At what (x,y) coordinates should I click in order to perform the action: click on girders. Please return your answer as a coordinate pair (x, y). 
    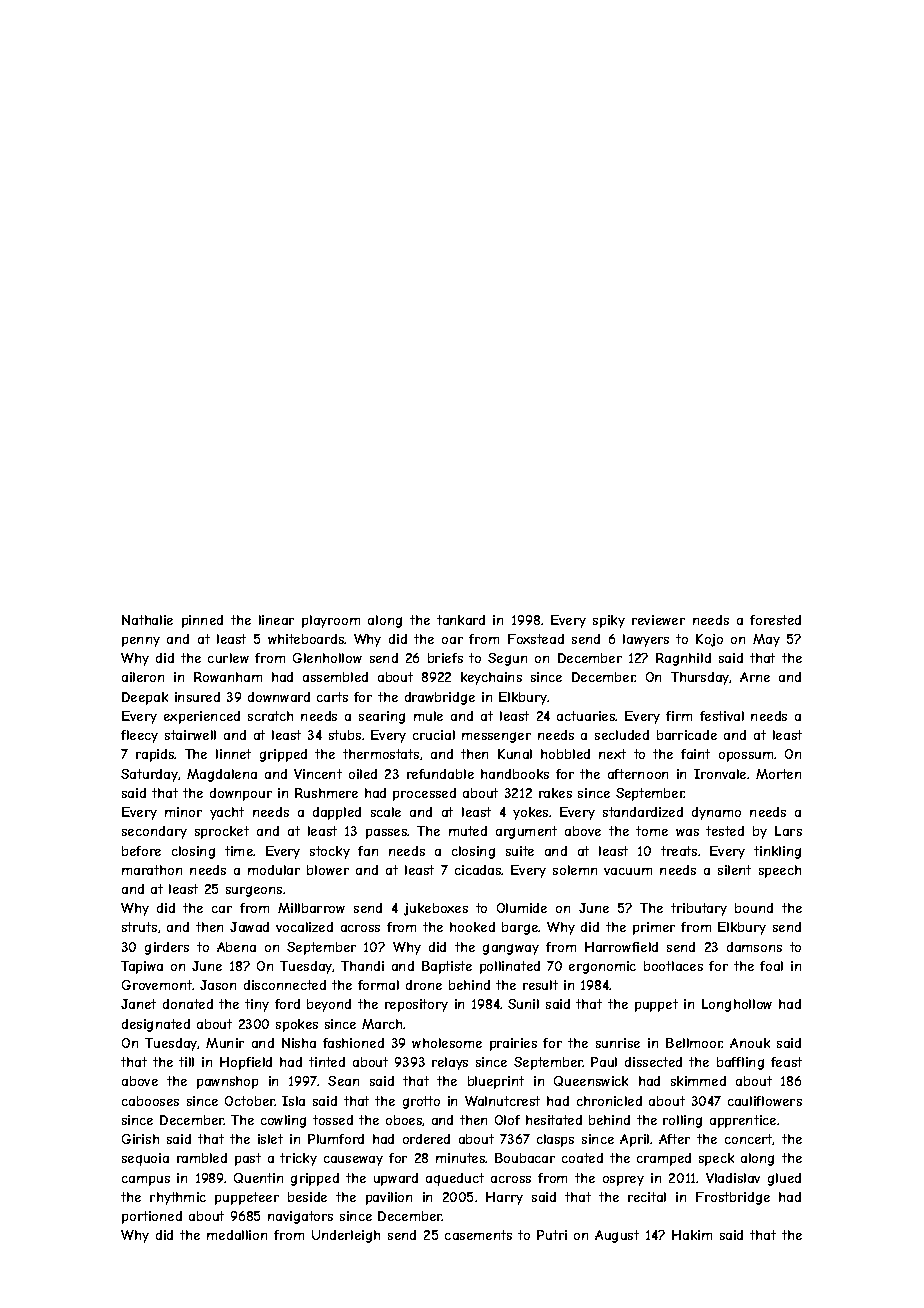
    Looking at the image, I should click on (167, 948).
